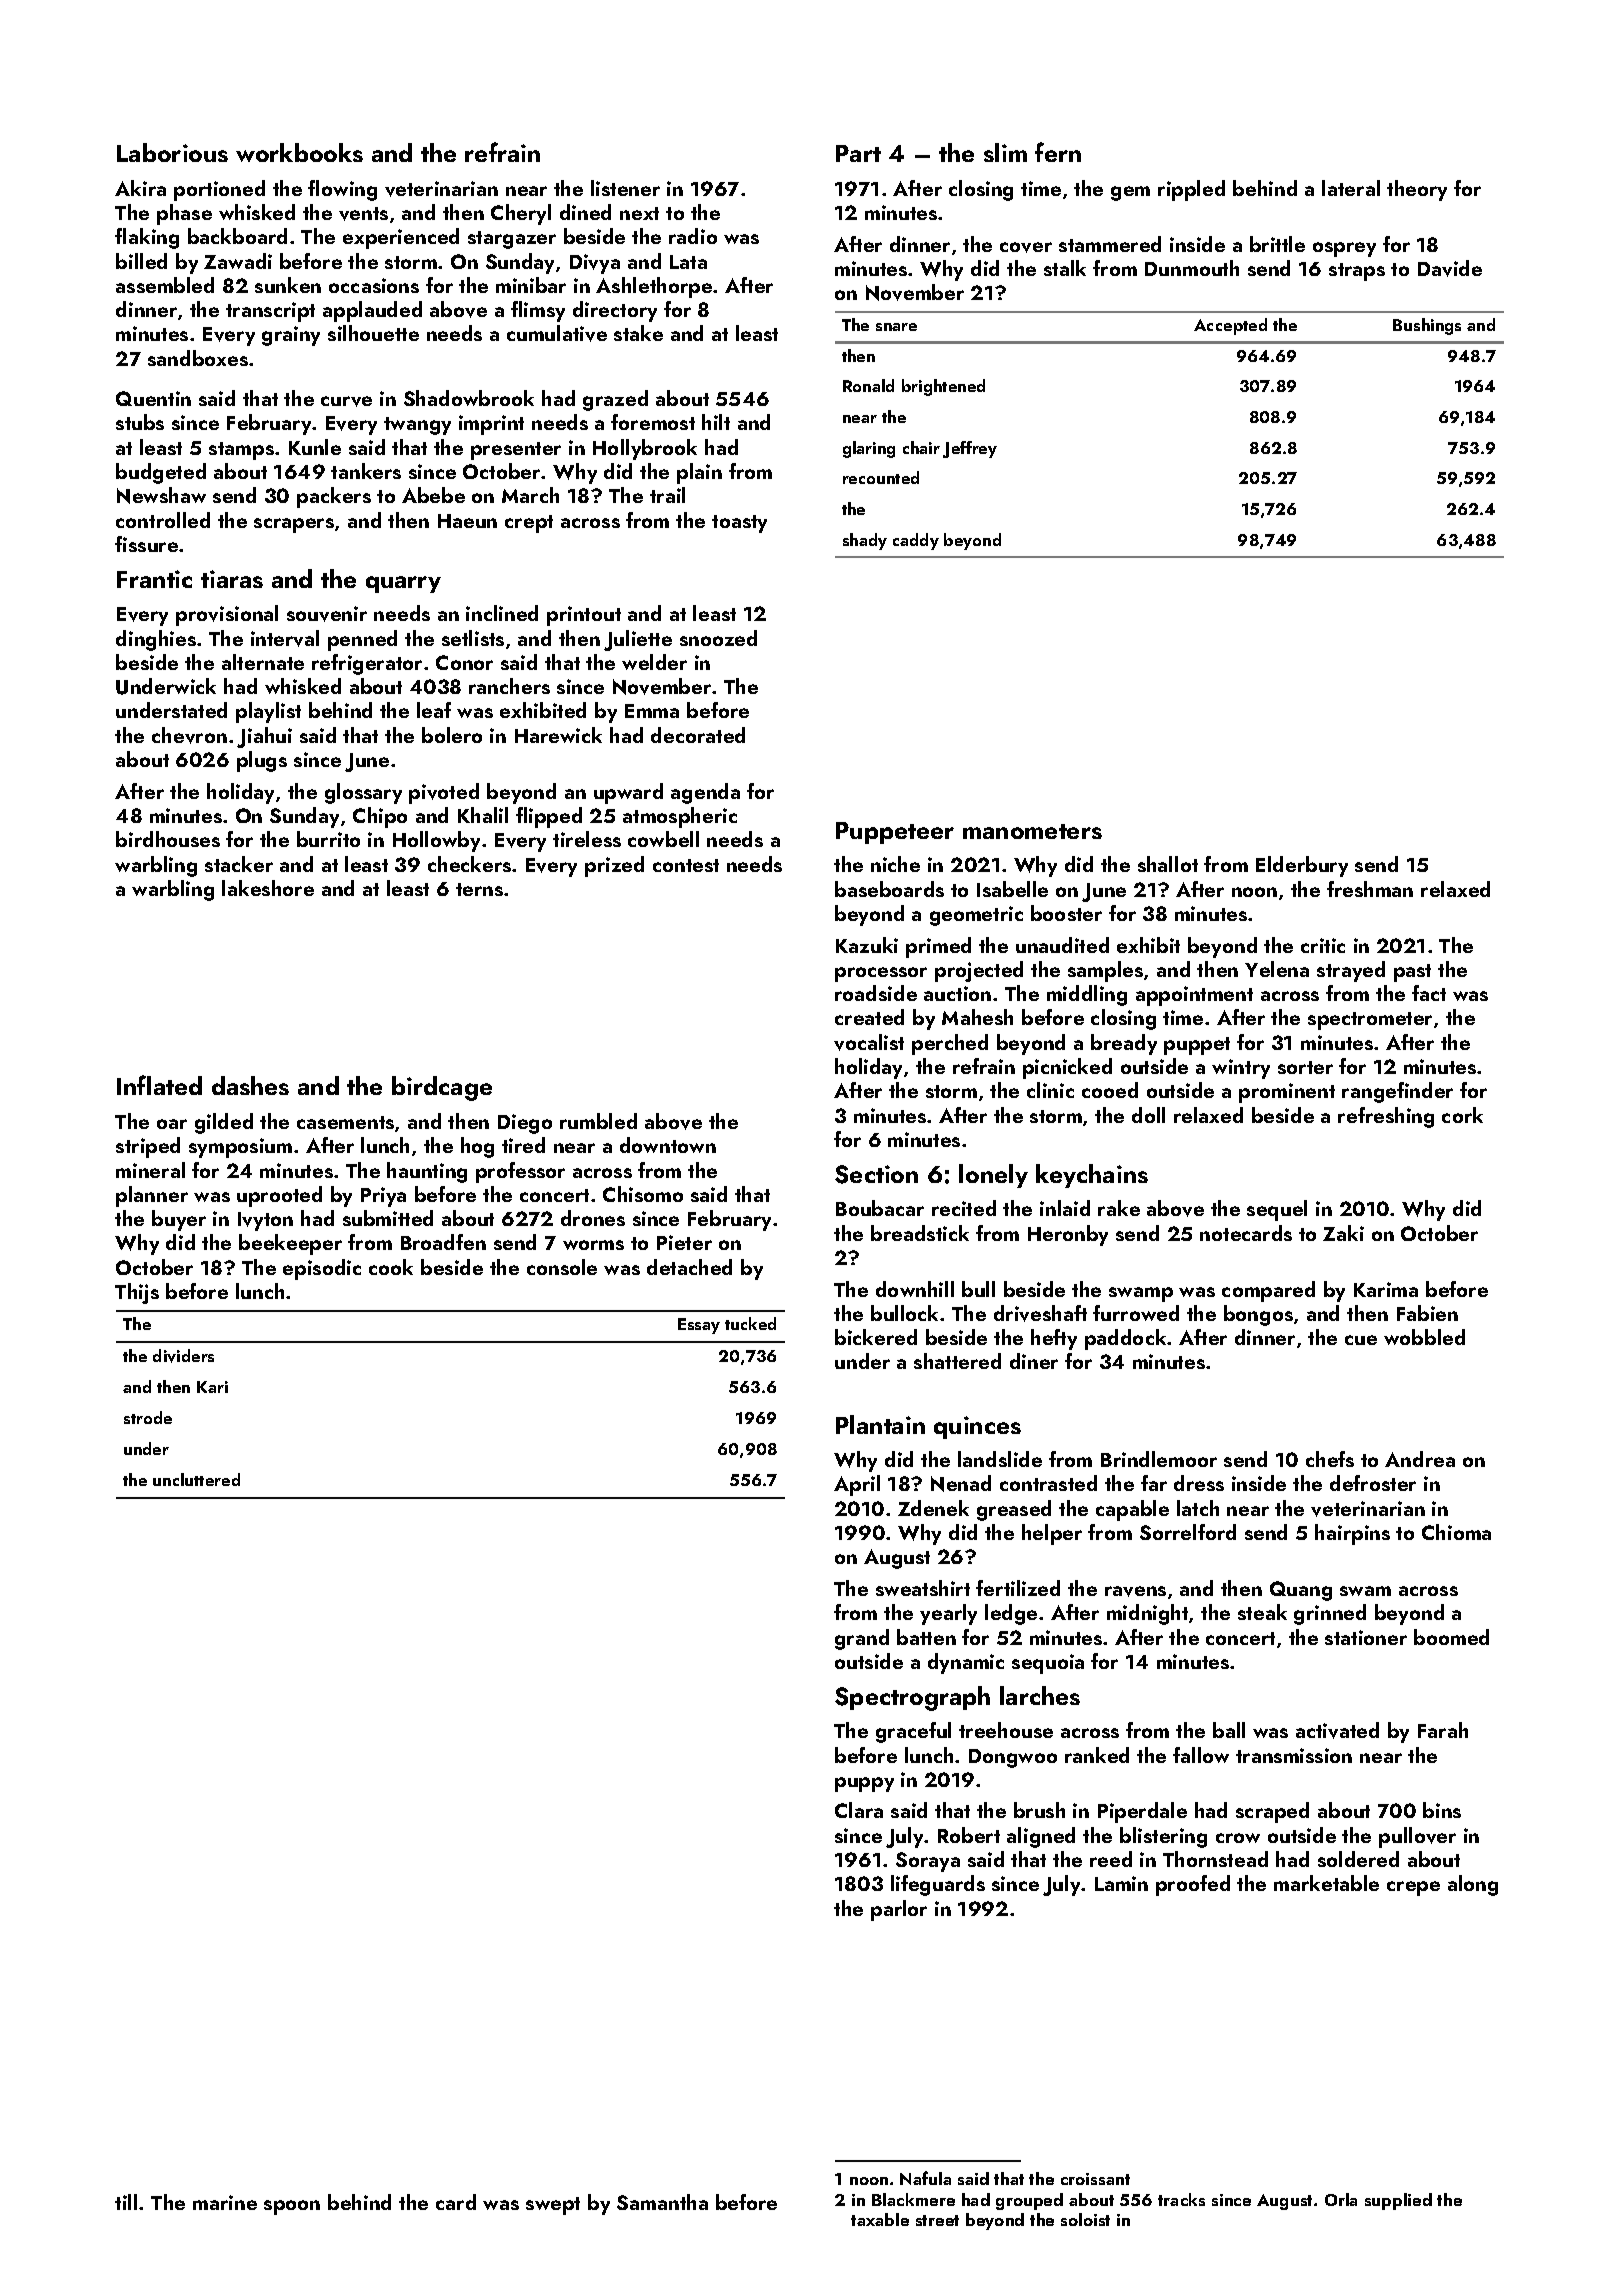 The width and height of the screenshot is (1620, 2292). I want to click on Part, so click(858, 153).
